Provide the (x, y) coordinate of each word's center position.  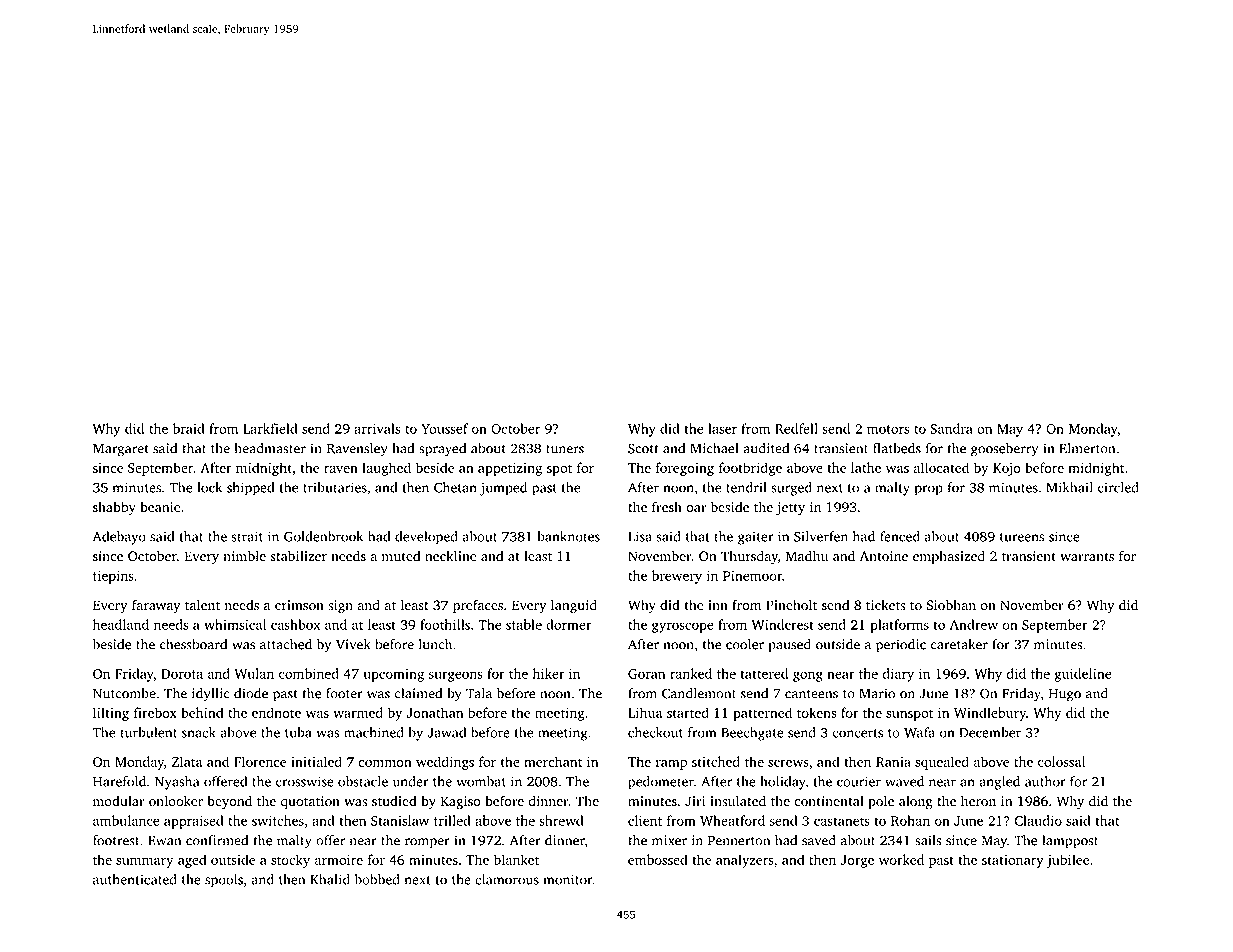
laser (722, 428)
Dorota (182, 674)
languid (574, 606)
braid (189, 428)
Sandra (951, 428)
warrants (1087, 557)
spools (224, 881)
